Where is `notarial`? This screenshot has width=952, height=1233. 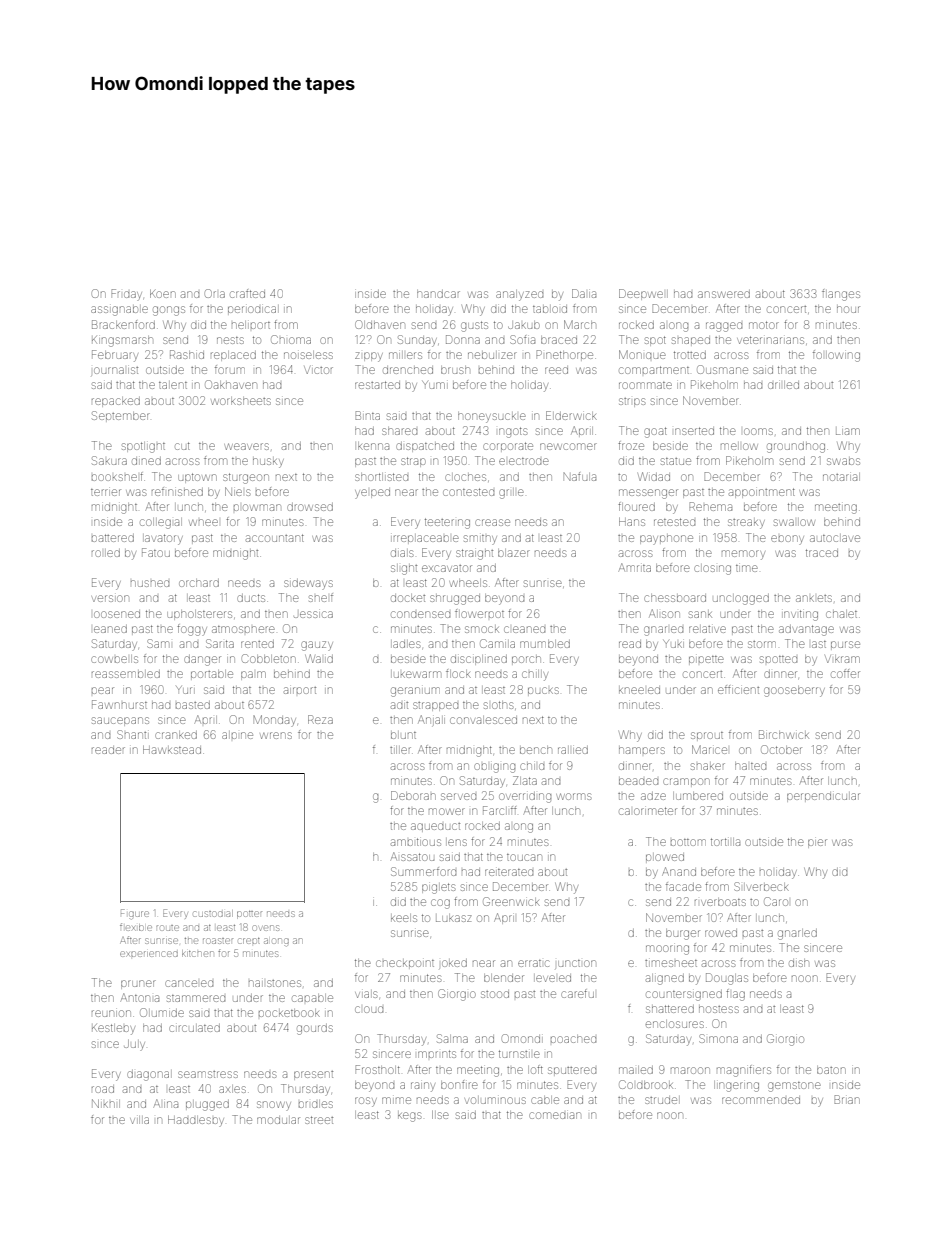 notarial is located at coordinates (841, 477).
